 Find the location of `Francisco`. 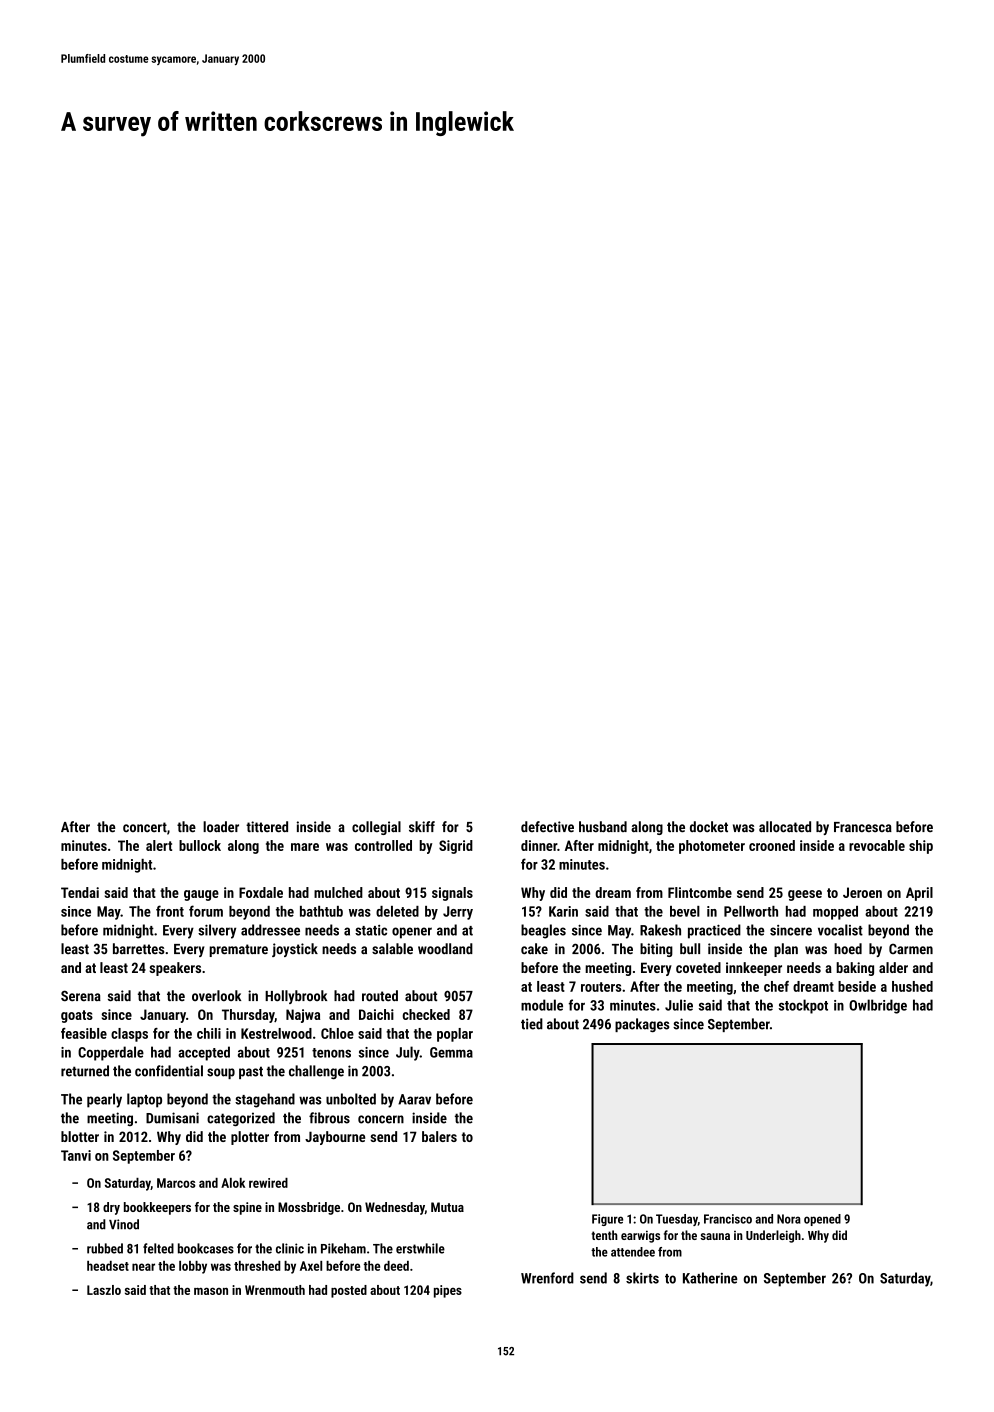

Francisco is located at coordinates (728, 1219).
